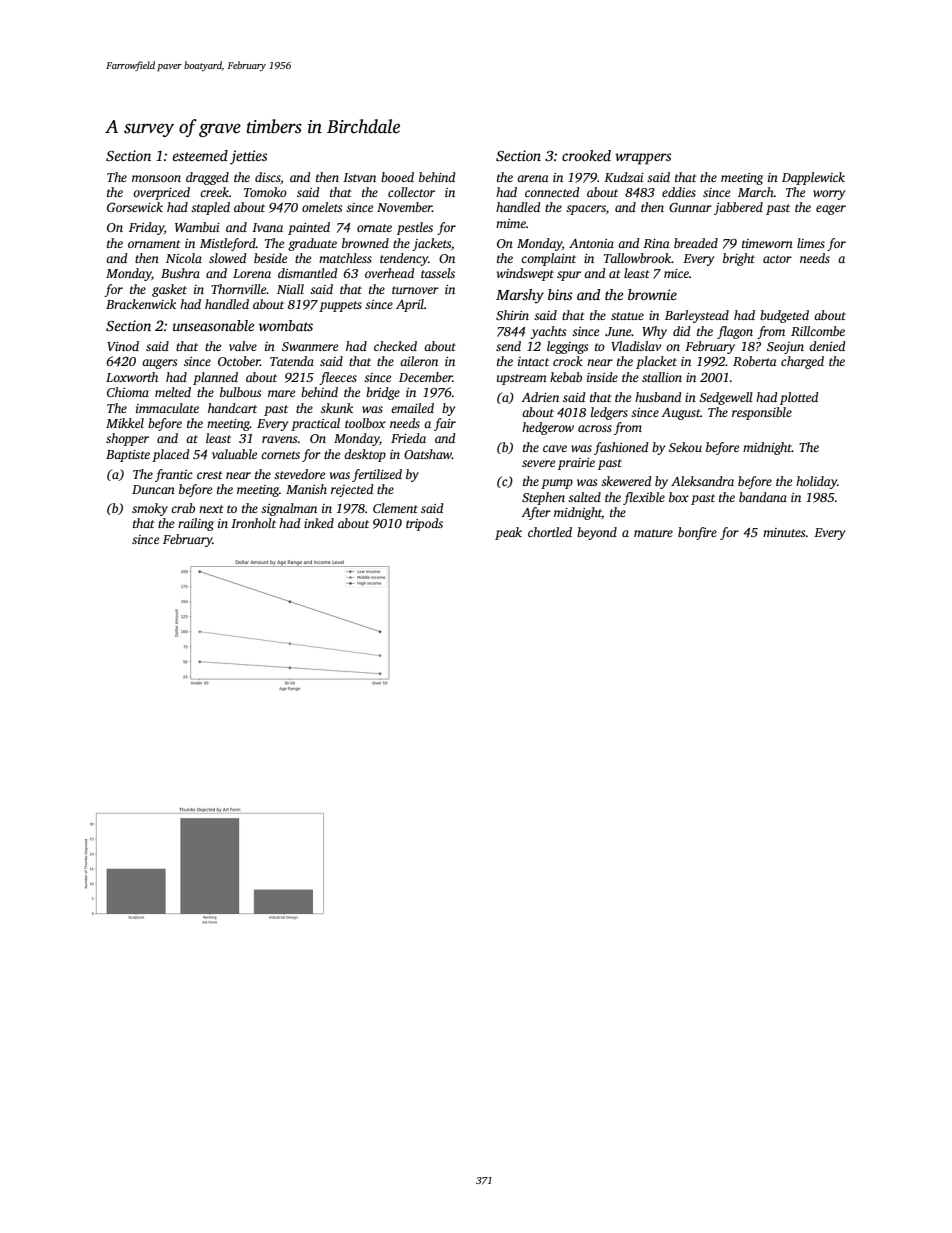 The image size is (952, 1233). Describe the element at coordinates (215, 378) in the screenshot. I see `planned` at that location.
